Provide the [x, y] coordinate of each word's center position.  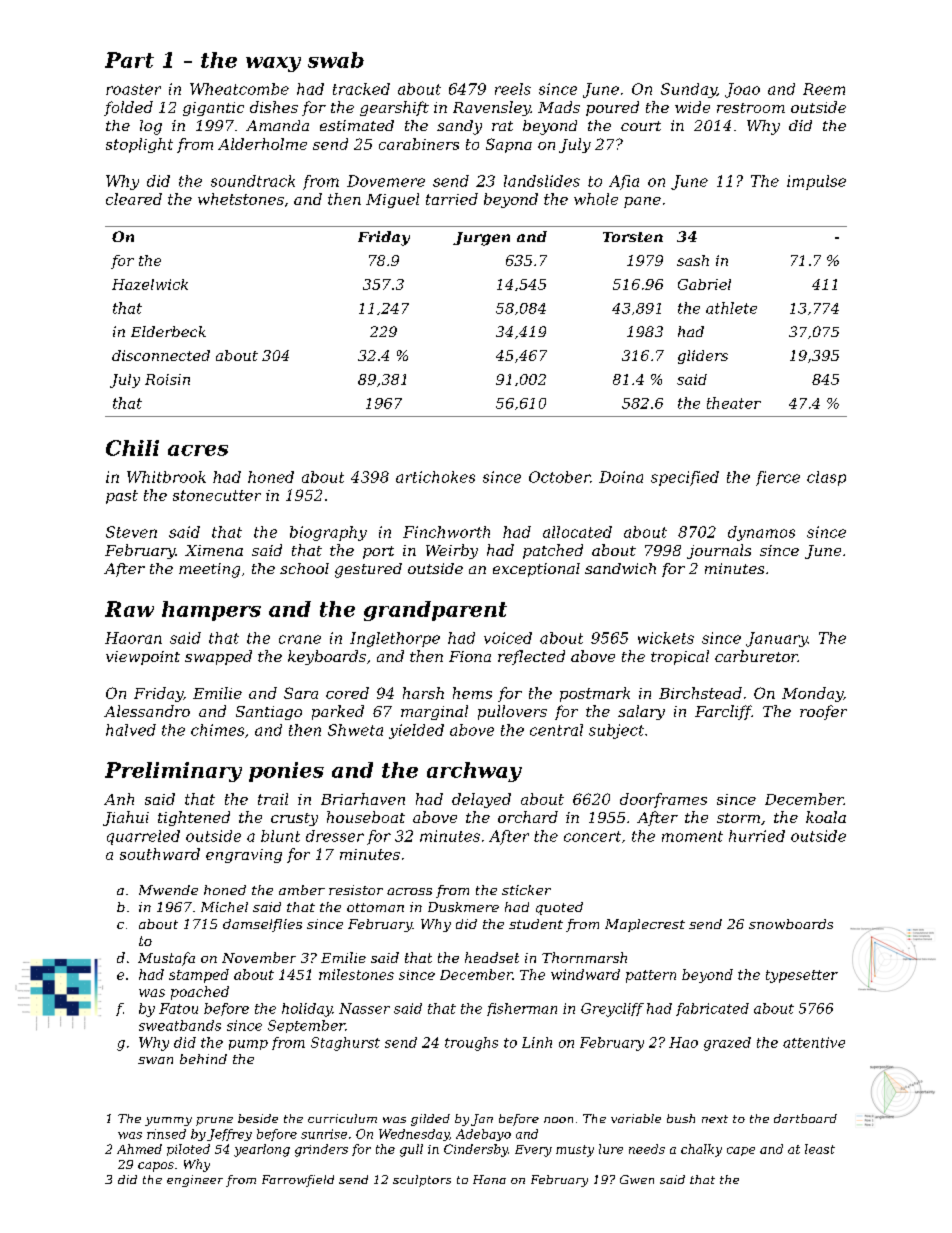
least [820, 1149]
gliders [703, 357]
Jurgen [481, 239]
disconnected [161, 355]
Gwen [637, 1179]
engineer [195, 1181]
